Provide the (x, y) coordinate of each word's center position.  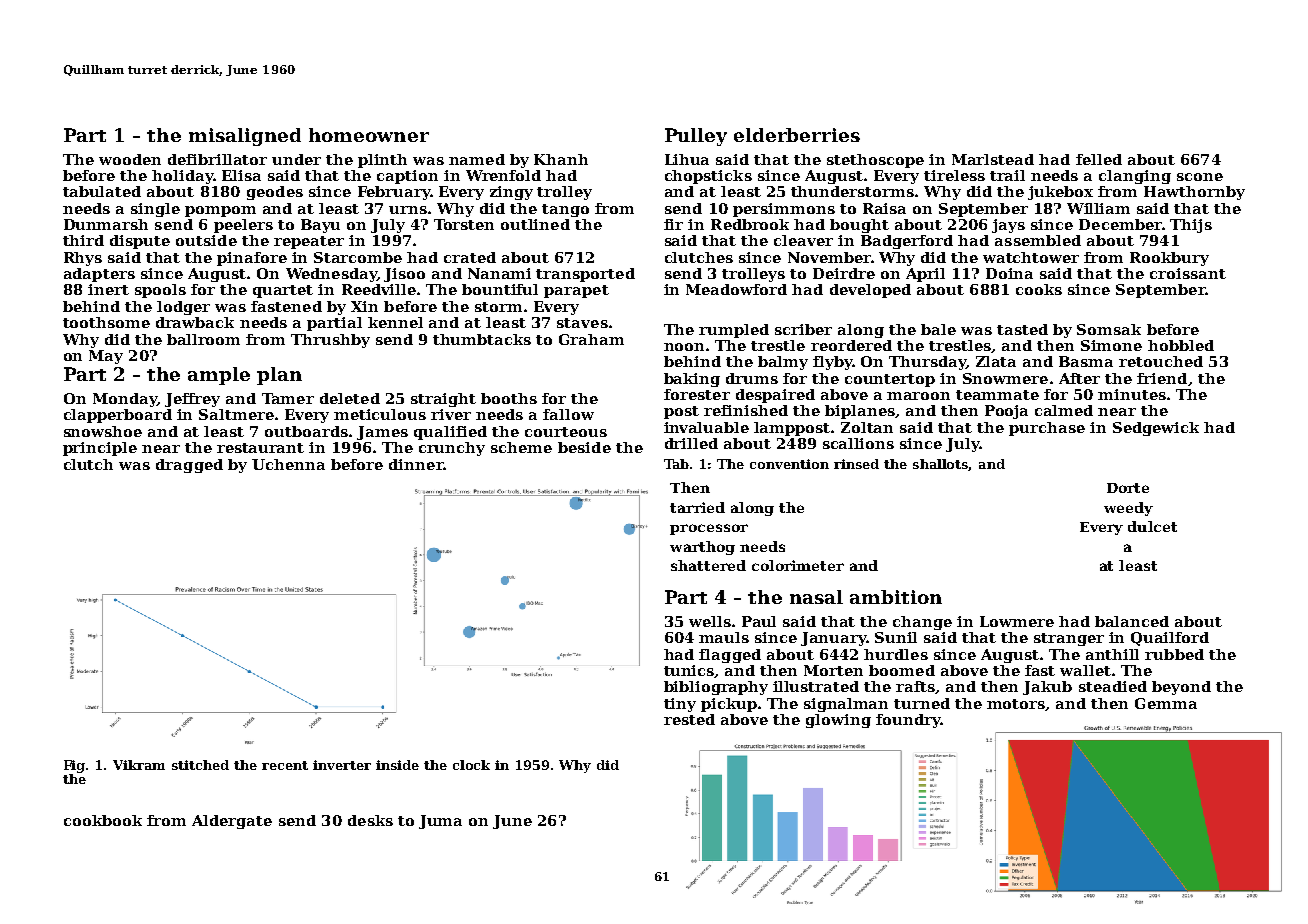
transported (585, 275)
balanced (1132, 621)
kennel (395, 322)
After (1079, 378)
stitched (200, 765)
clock (471, 765)
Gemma (1166, 703)
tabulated (102, 191)
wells (710, 621)
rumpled (734, 331)
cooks (1039, 289)
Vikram (139, 765)
